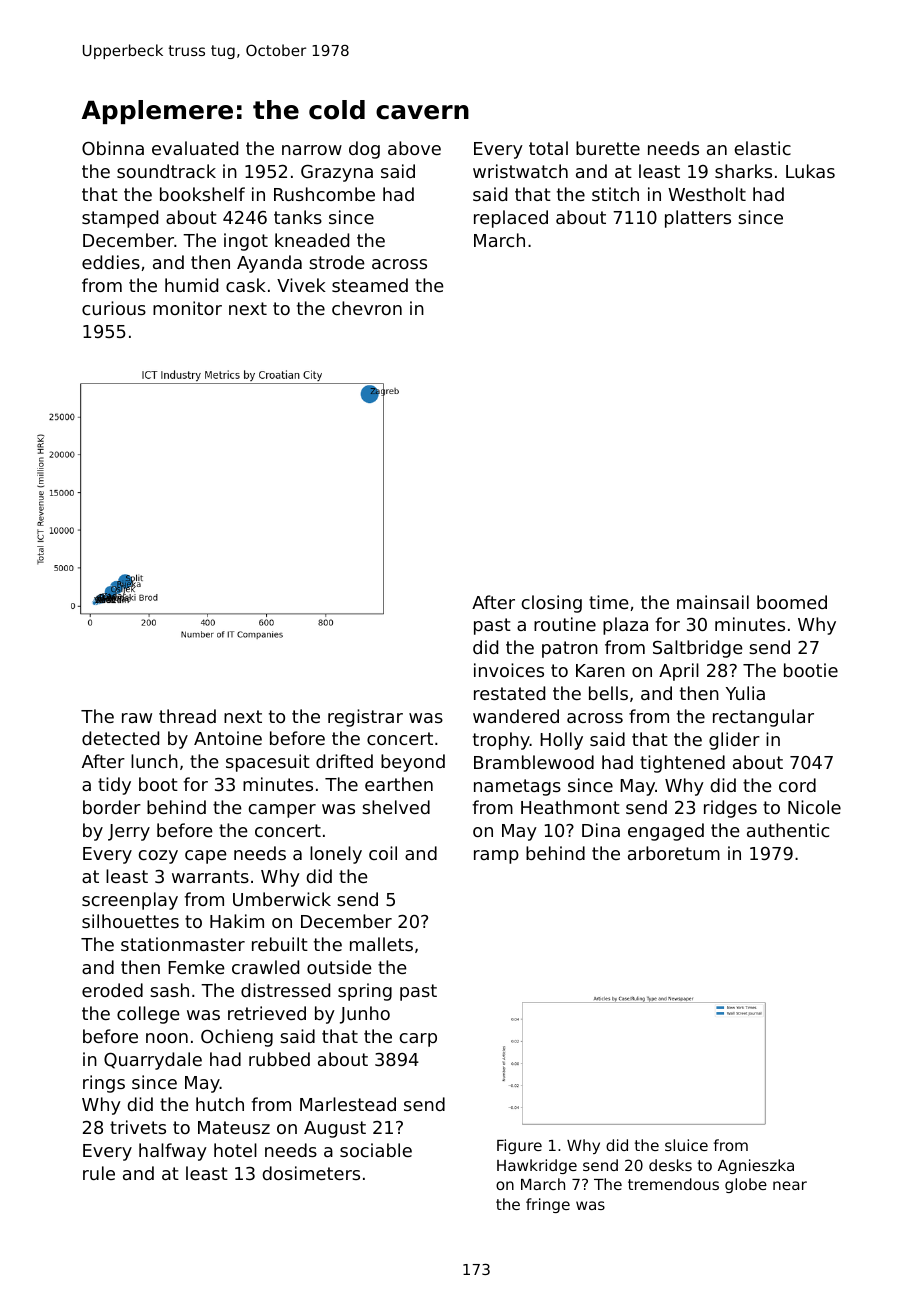  I want to click on chevron, so click(367, 308).
